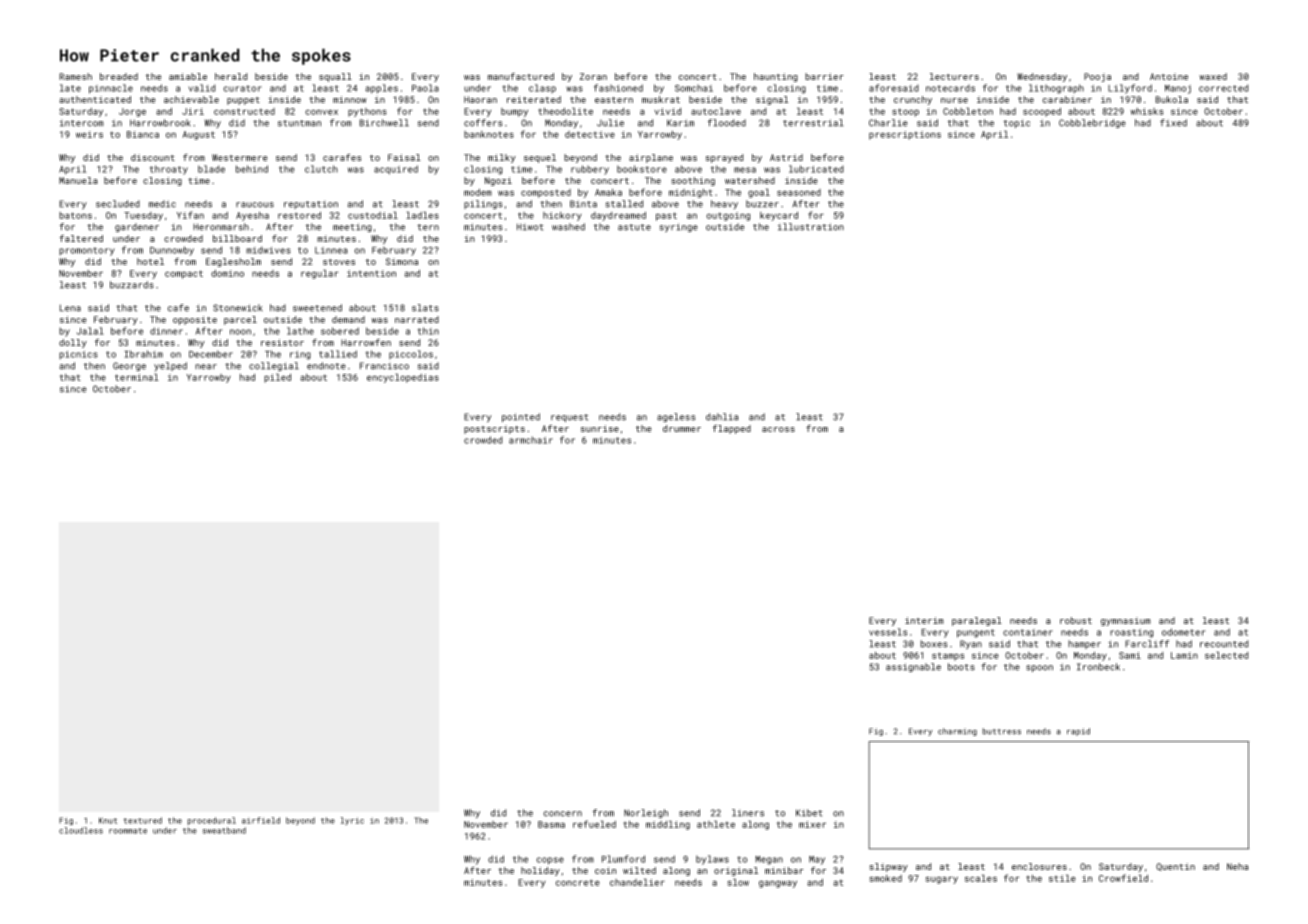  What do you see at coordinates (1016, 123) in the document?
I see `topic` at bounding box center [1016, 123].
